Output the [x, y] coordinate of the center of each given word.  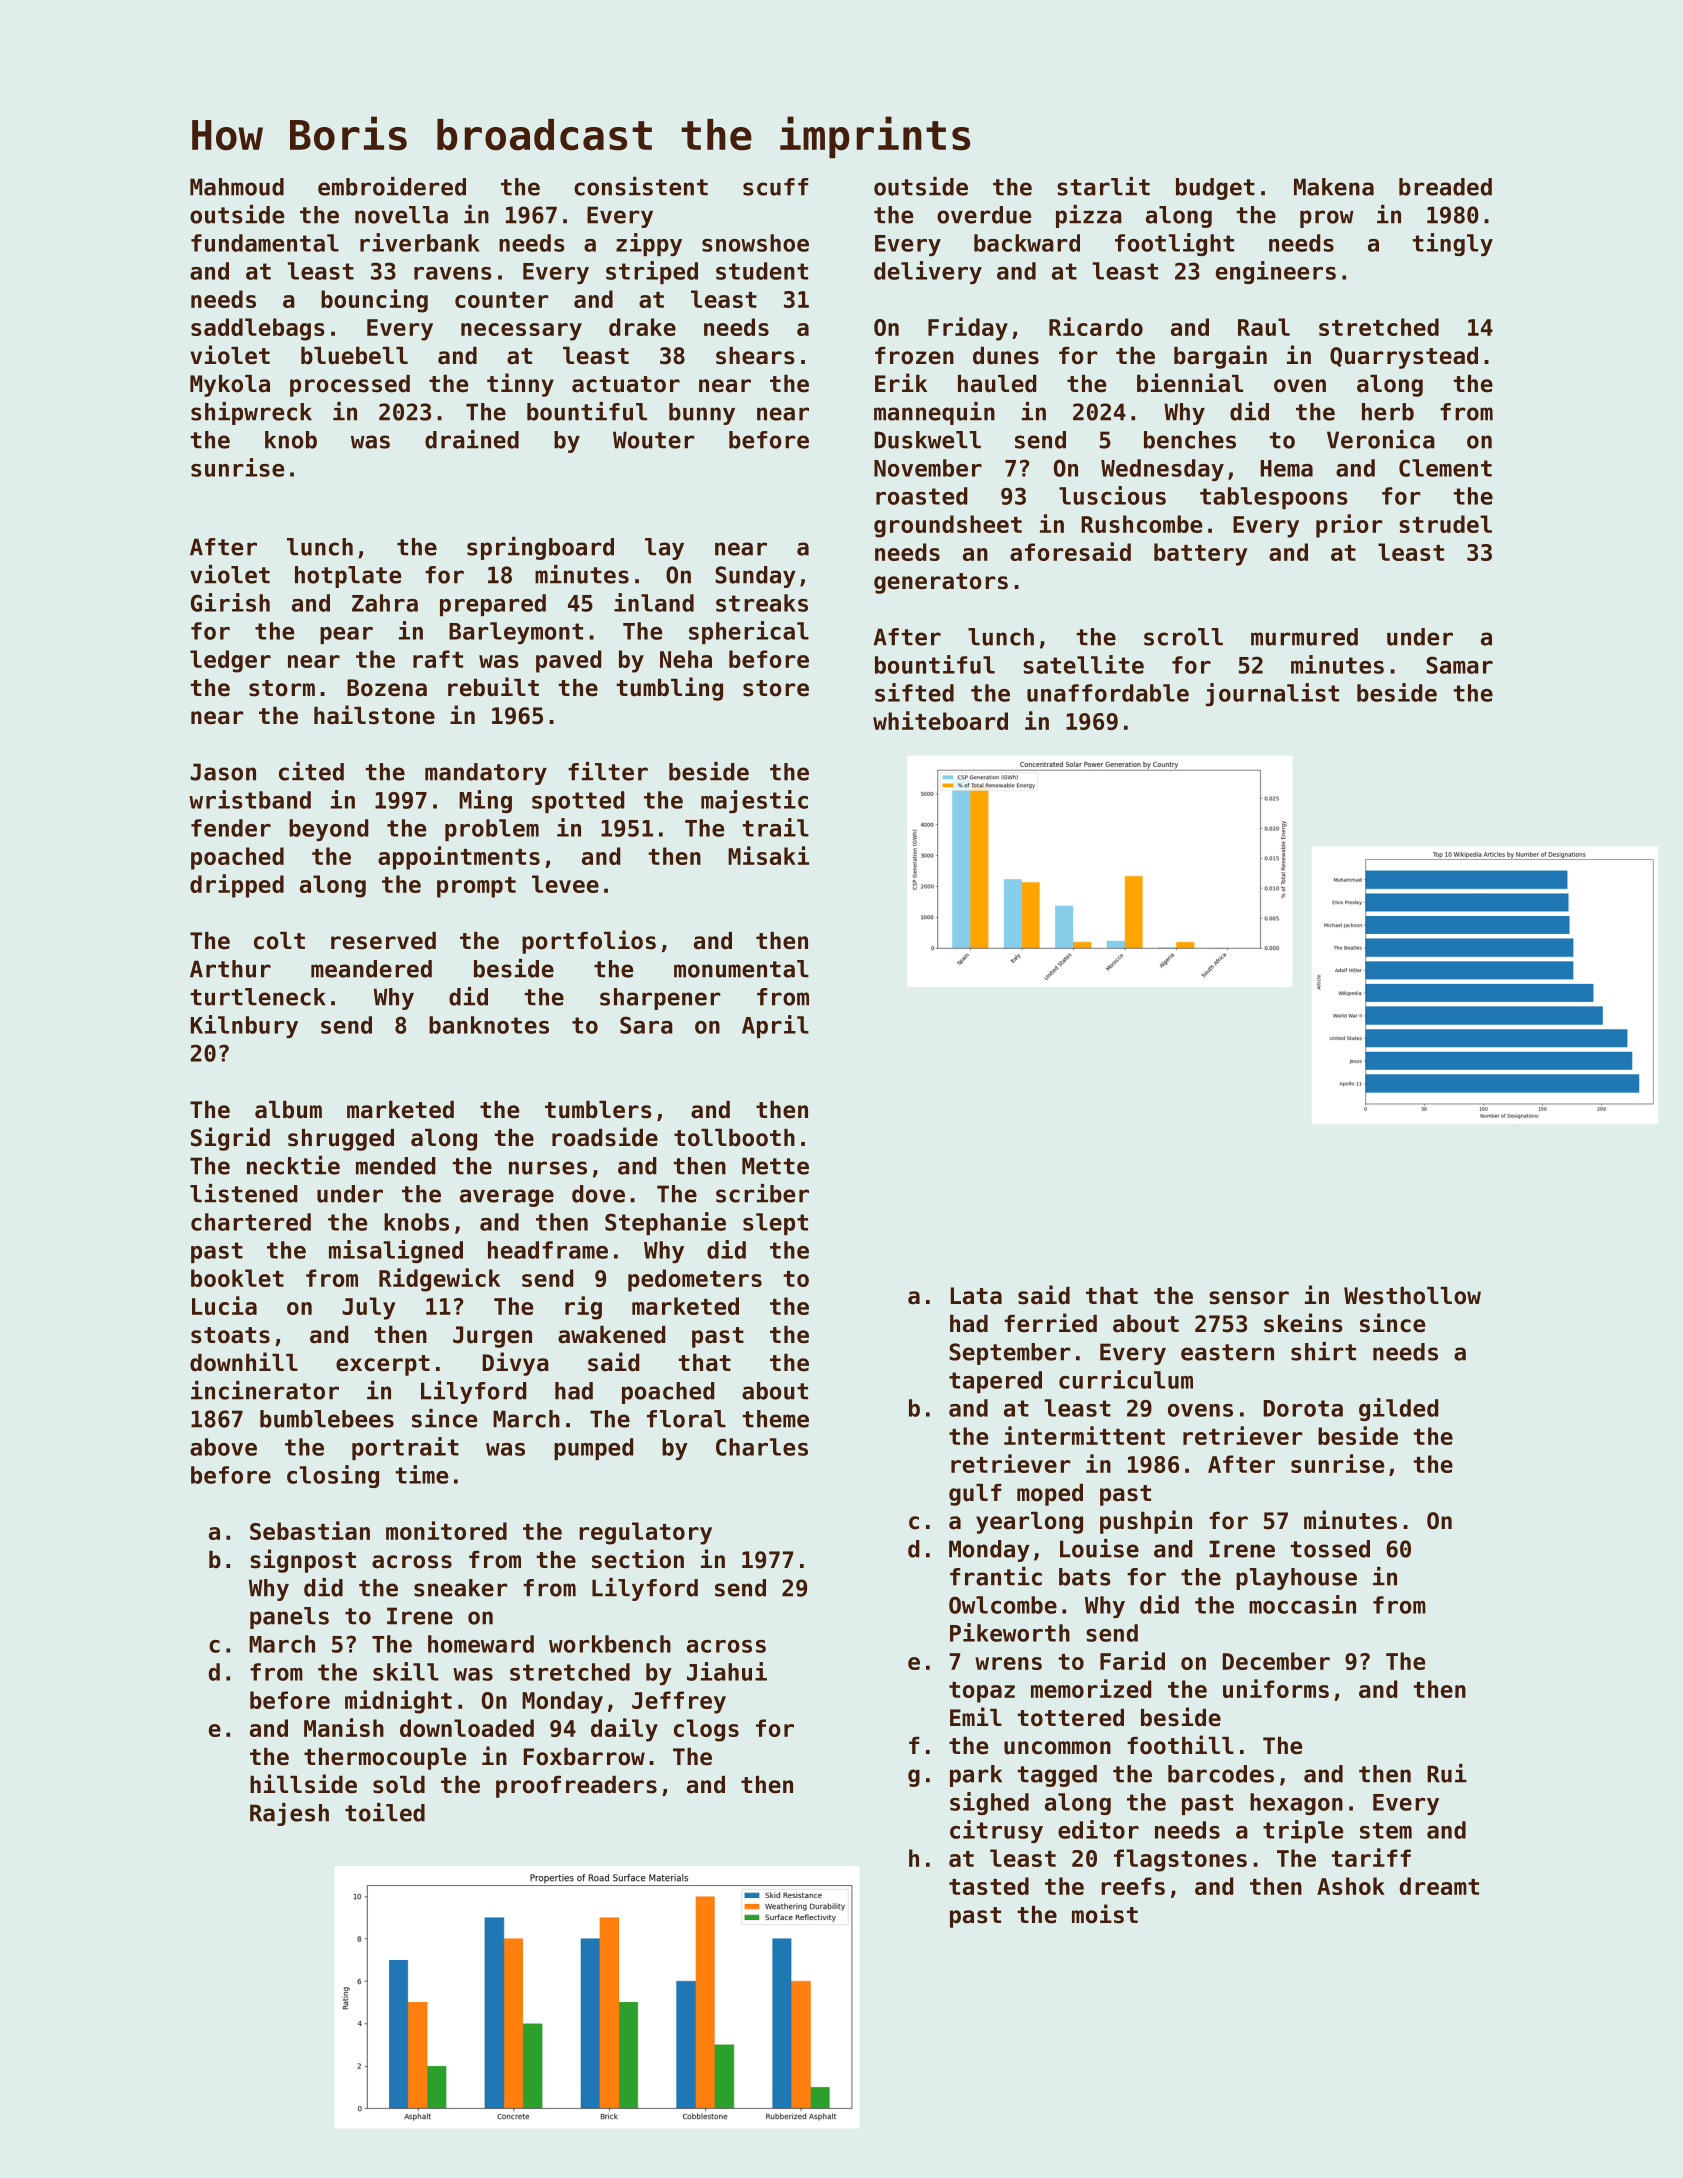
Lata [976, 1296]
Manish [344, 1727]
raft [438, 659]
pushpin [1146, 1522]
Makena [1334, 187]
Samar [1459, 665]
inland [654, 602]
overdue [984, 215]
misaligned [396, 1251]
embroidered [392, 186]
